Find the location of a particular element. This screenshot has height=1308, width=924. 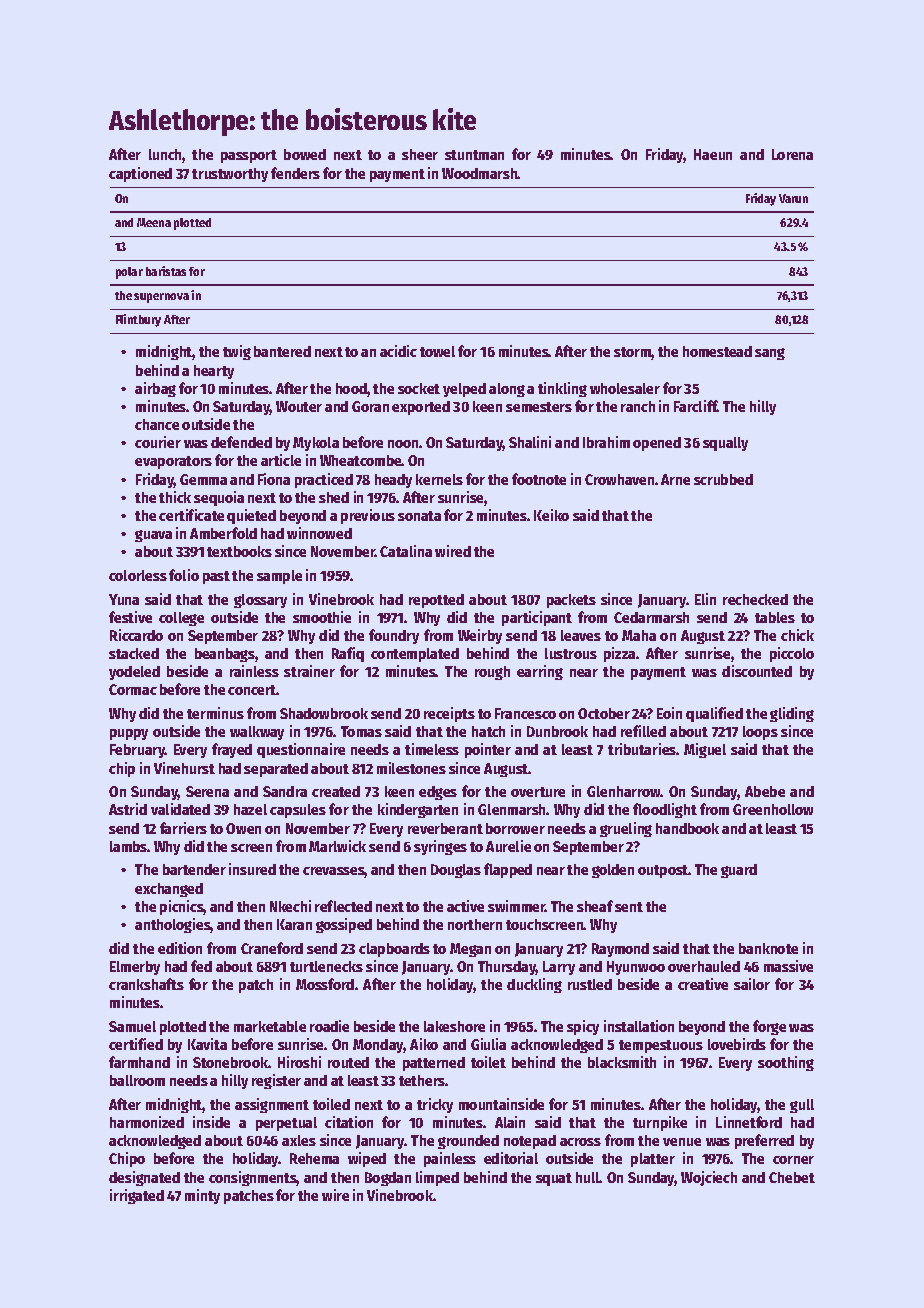

syringes is located at coordinates (440, 847).
